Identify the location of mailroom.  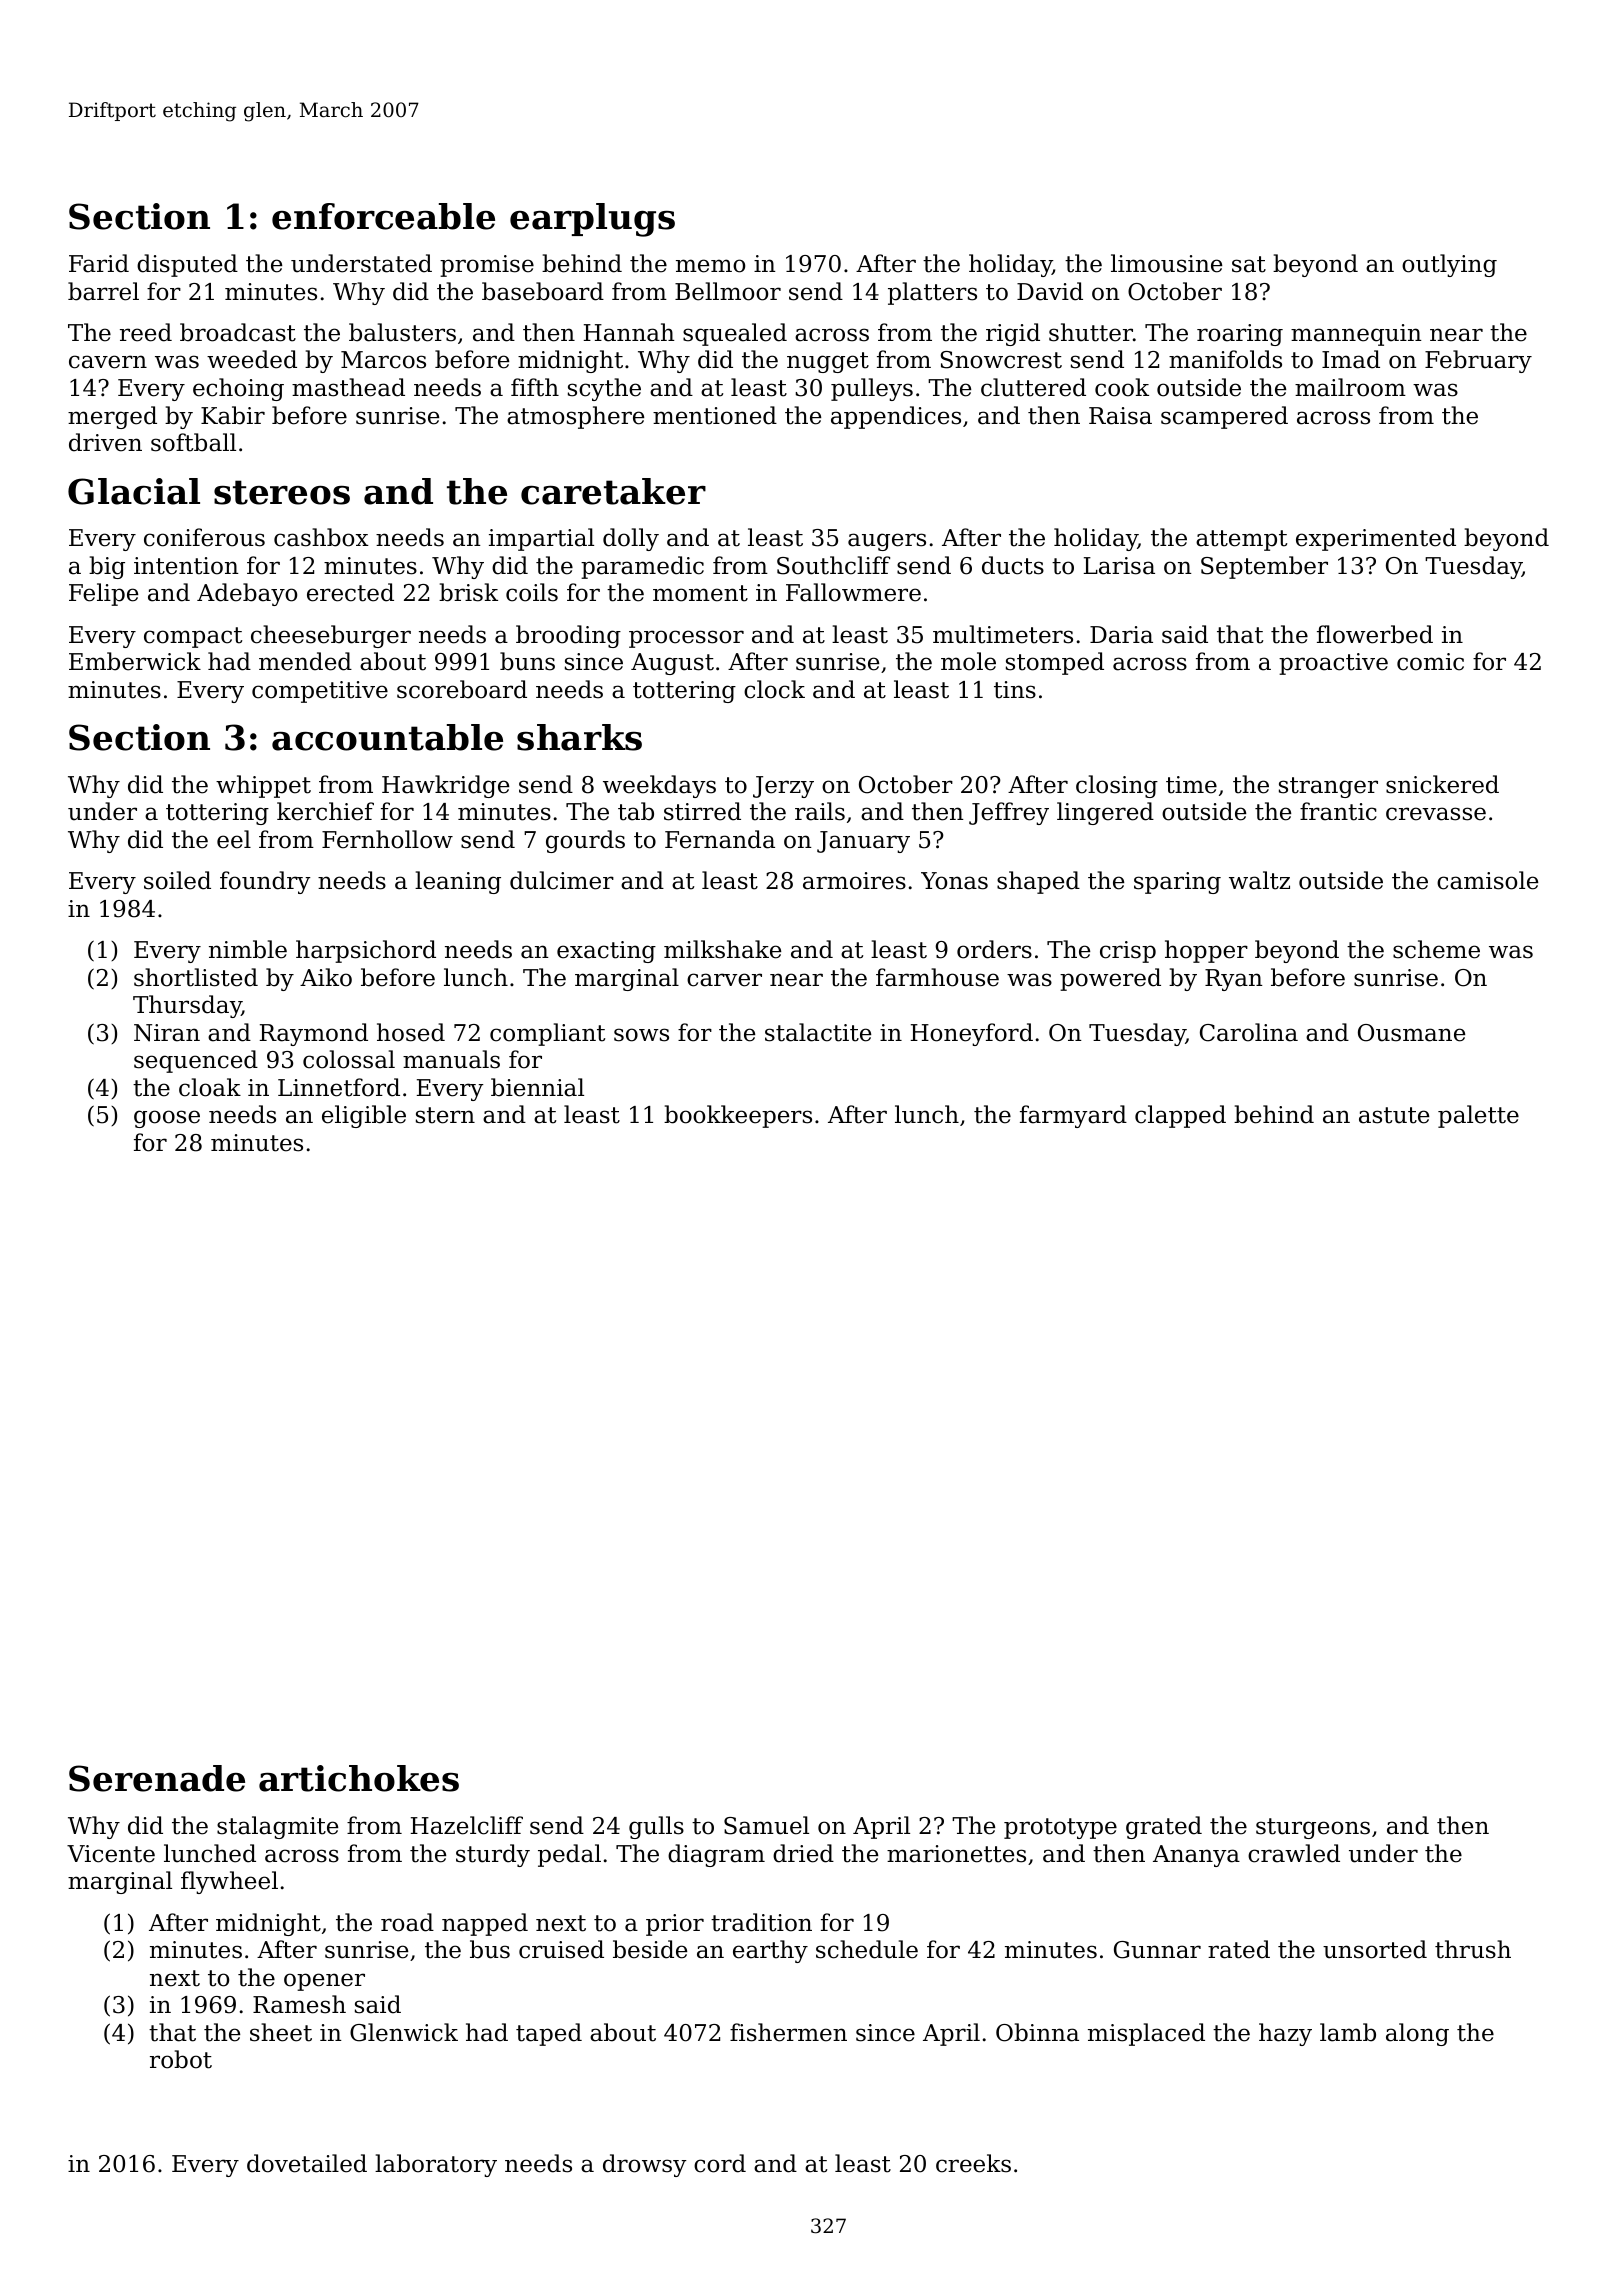
(1350, 387).
